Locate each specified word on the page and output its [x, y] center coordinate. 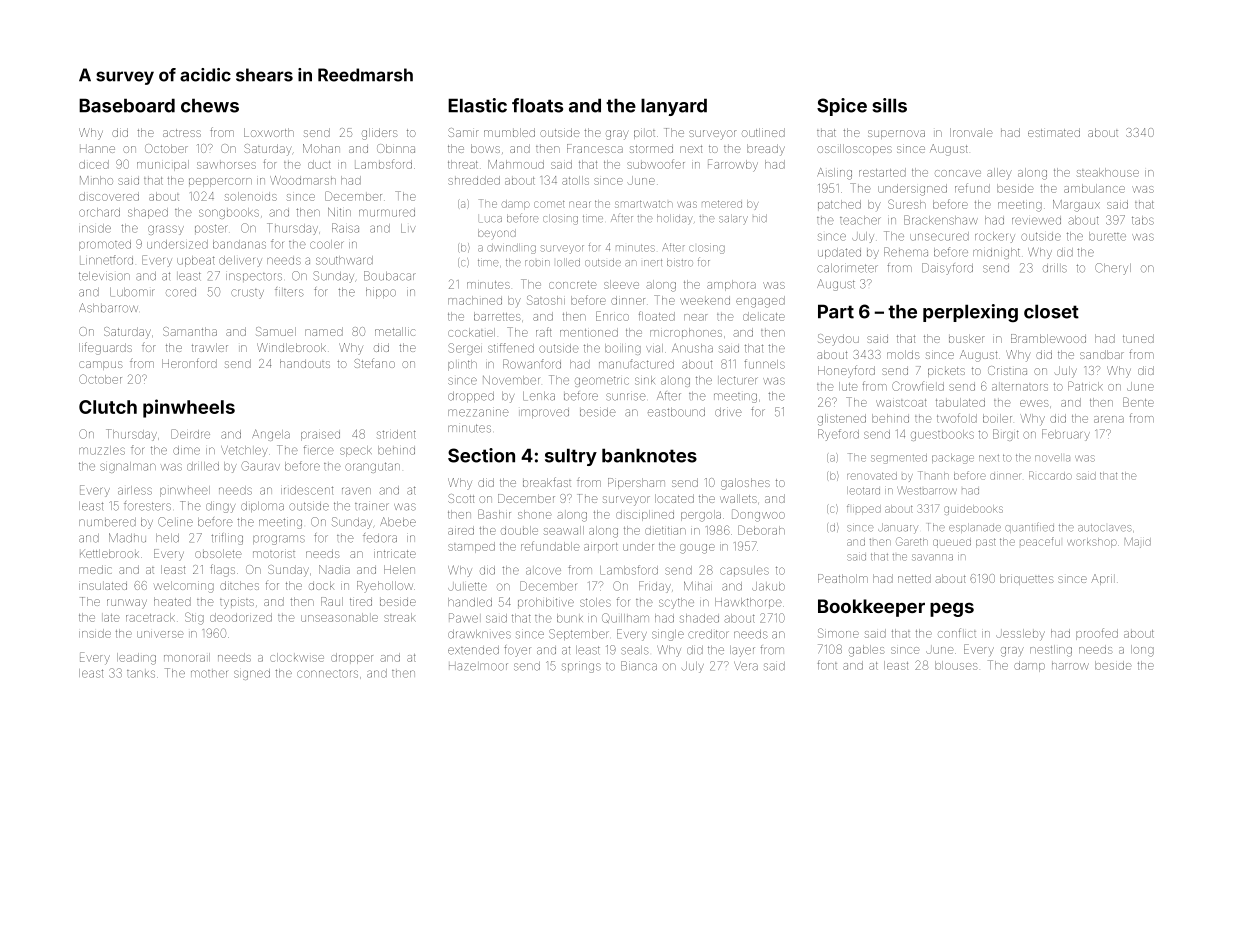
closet [1051, 311]
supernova [896, 134]
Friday [655, 587]
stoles [595, 602]
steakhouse [1108, 172]
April [1101, 579]
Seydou [838, 340]
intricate [395, 554]
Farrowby [733, 165]
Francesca [595, 148]
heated [172, 601]
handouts [305, 363]
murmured [387, 212]
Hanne [97, 149]
